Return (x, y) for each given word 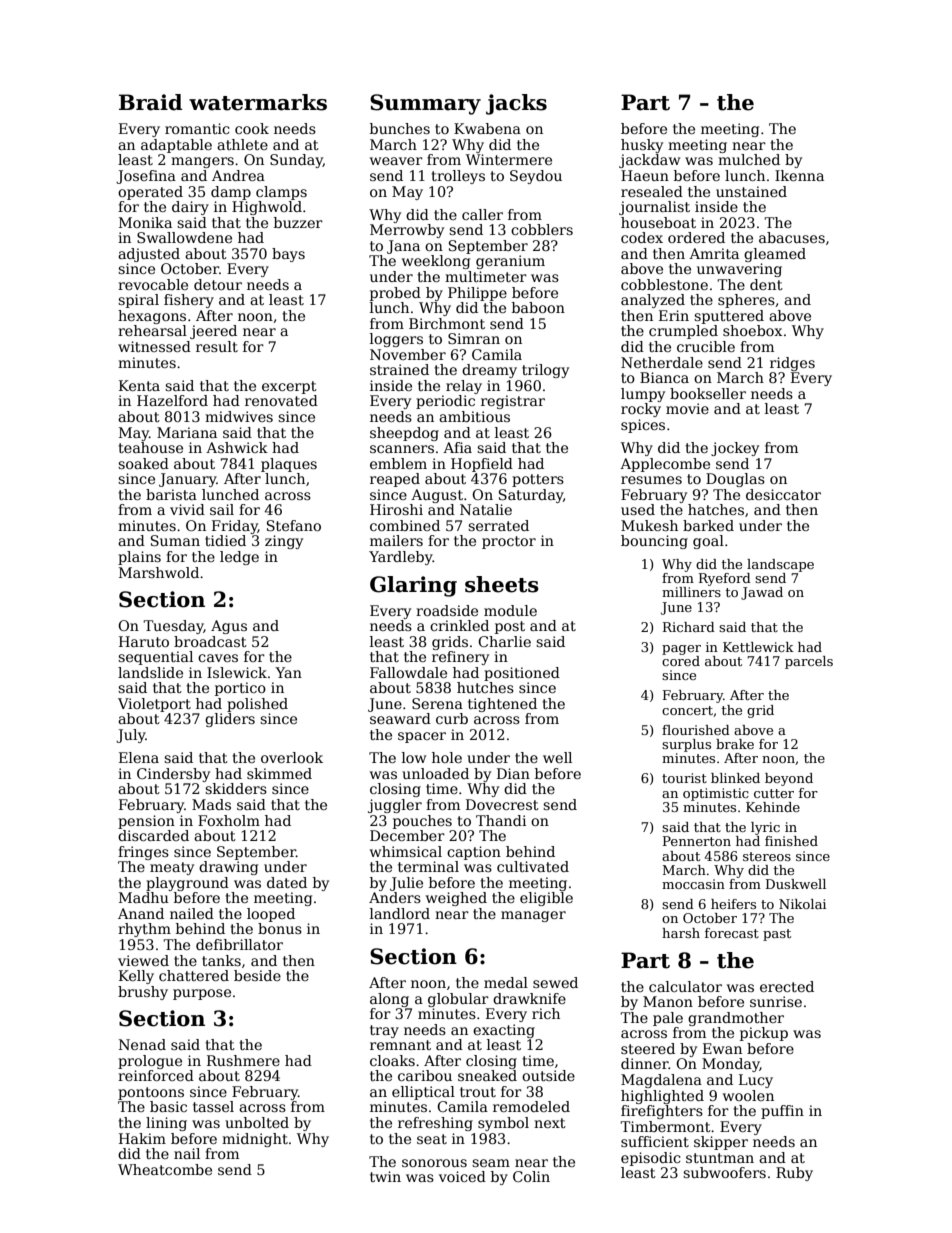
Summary (425, 104)
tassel (213, 1106)
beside (257, 975)
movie (687, 408)
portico (240, 689)
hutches (485, 687)
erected (787, 986)
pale (668, 1019)
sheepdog (404, 434)
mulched (749, 159)
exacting (504, 1031)
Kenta (139, 385)
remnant (400, 1045)
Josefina (146, 177)
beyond (789, 779)
